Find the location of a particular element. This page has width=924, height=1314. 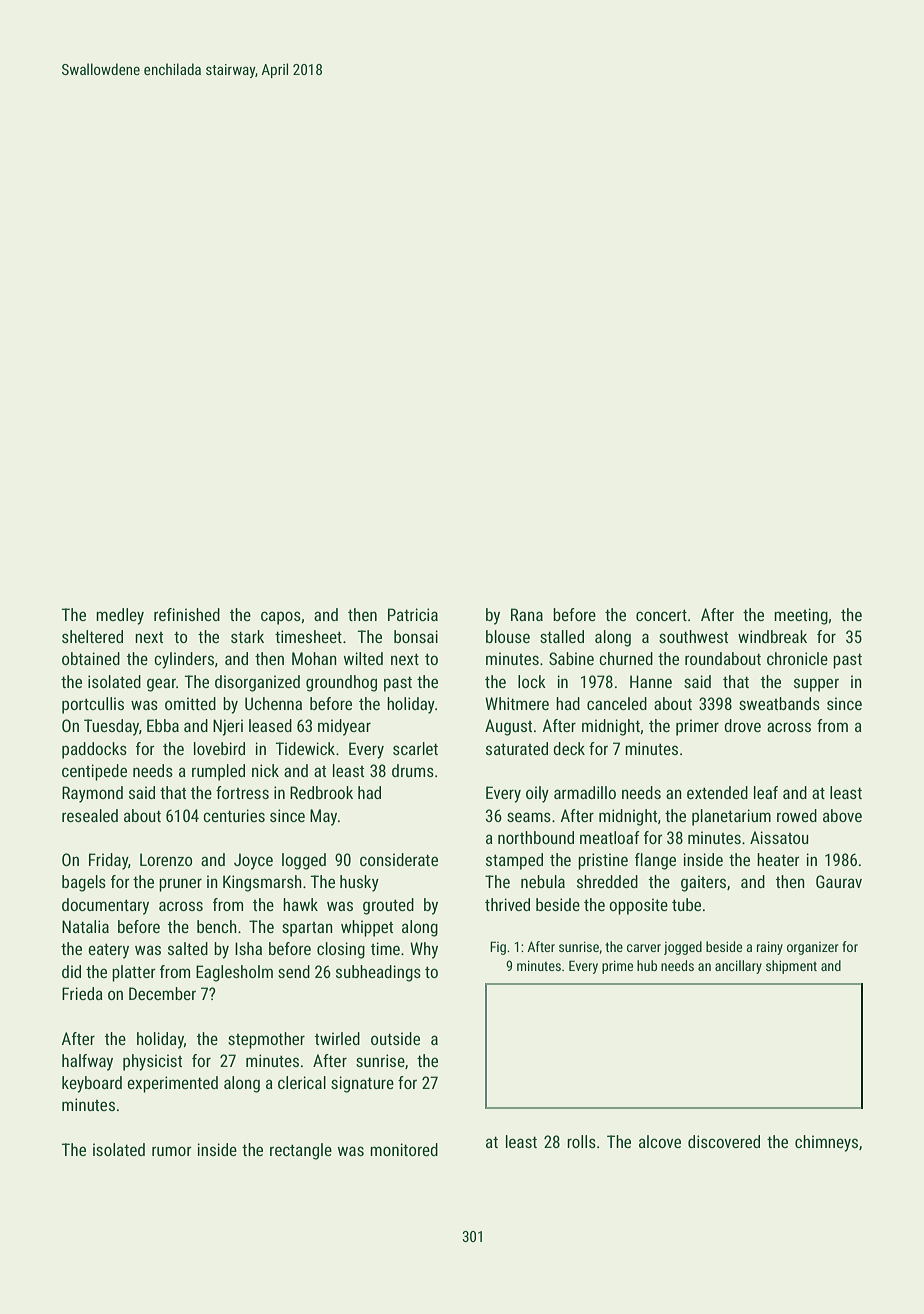

rolls is located at coordinates (581, 1141).
